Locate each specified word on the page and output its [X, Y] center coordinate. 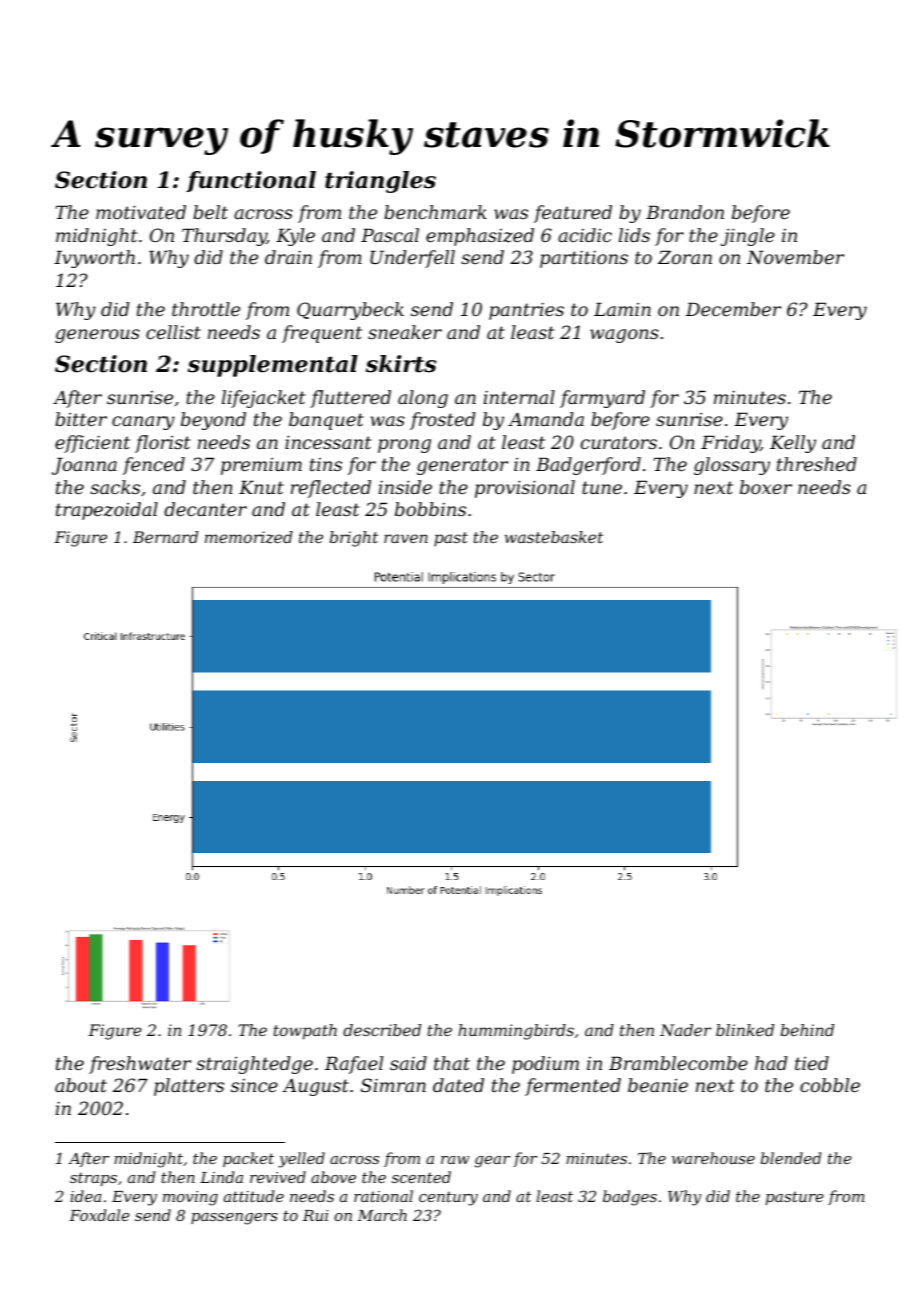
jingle [748, 237]
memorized [249, 537]
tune [602, 487]
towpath [305, 1032]
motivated [141, 212]
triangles [380, 182]
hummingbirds [516, 1032]
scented [421, 1177]
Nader [685, 1030]
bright [354, 539]
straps [93, 1179]
